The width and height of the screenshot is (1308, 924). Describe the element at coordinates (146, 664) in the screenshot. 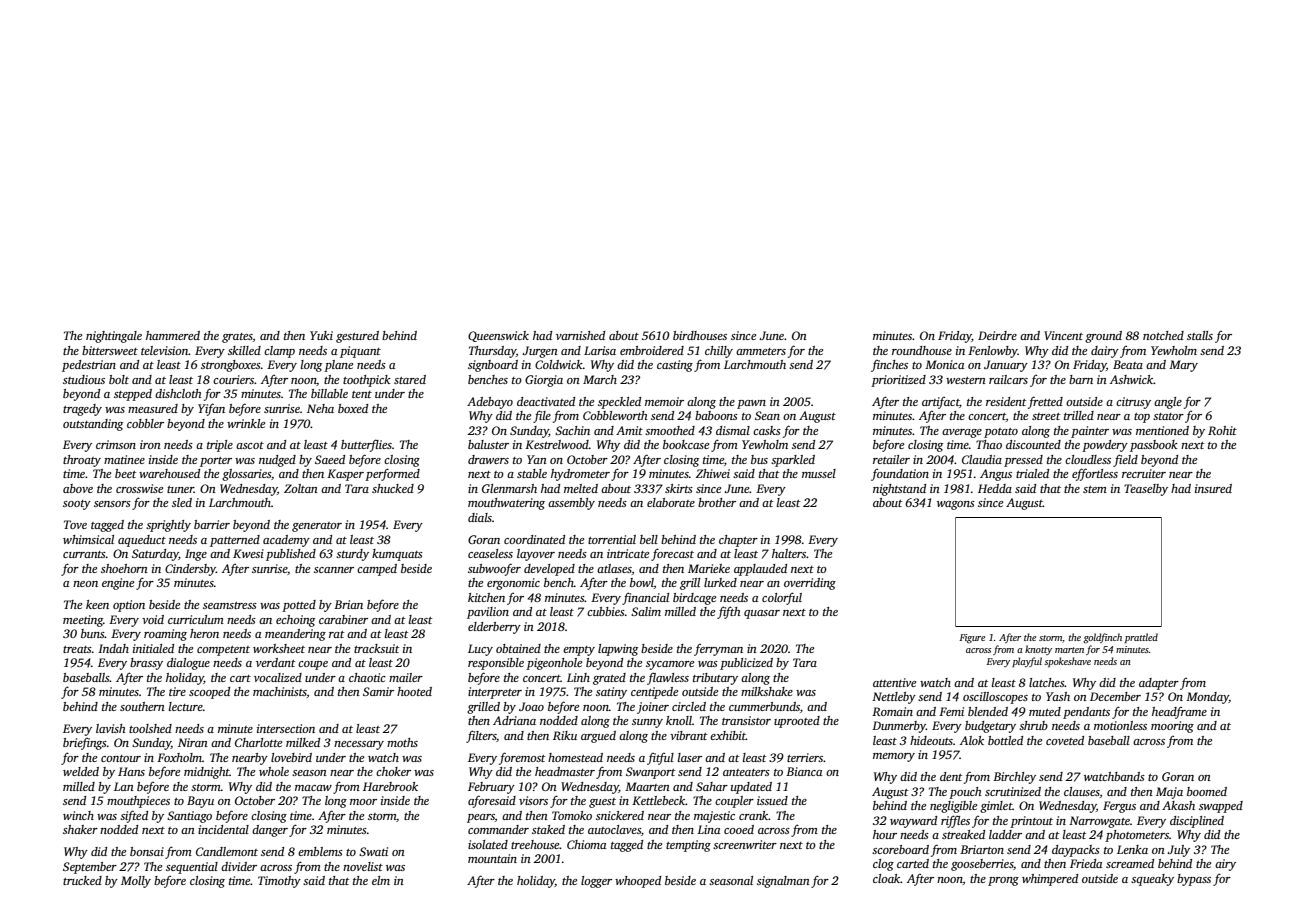

I see `brassy` at that location.
